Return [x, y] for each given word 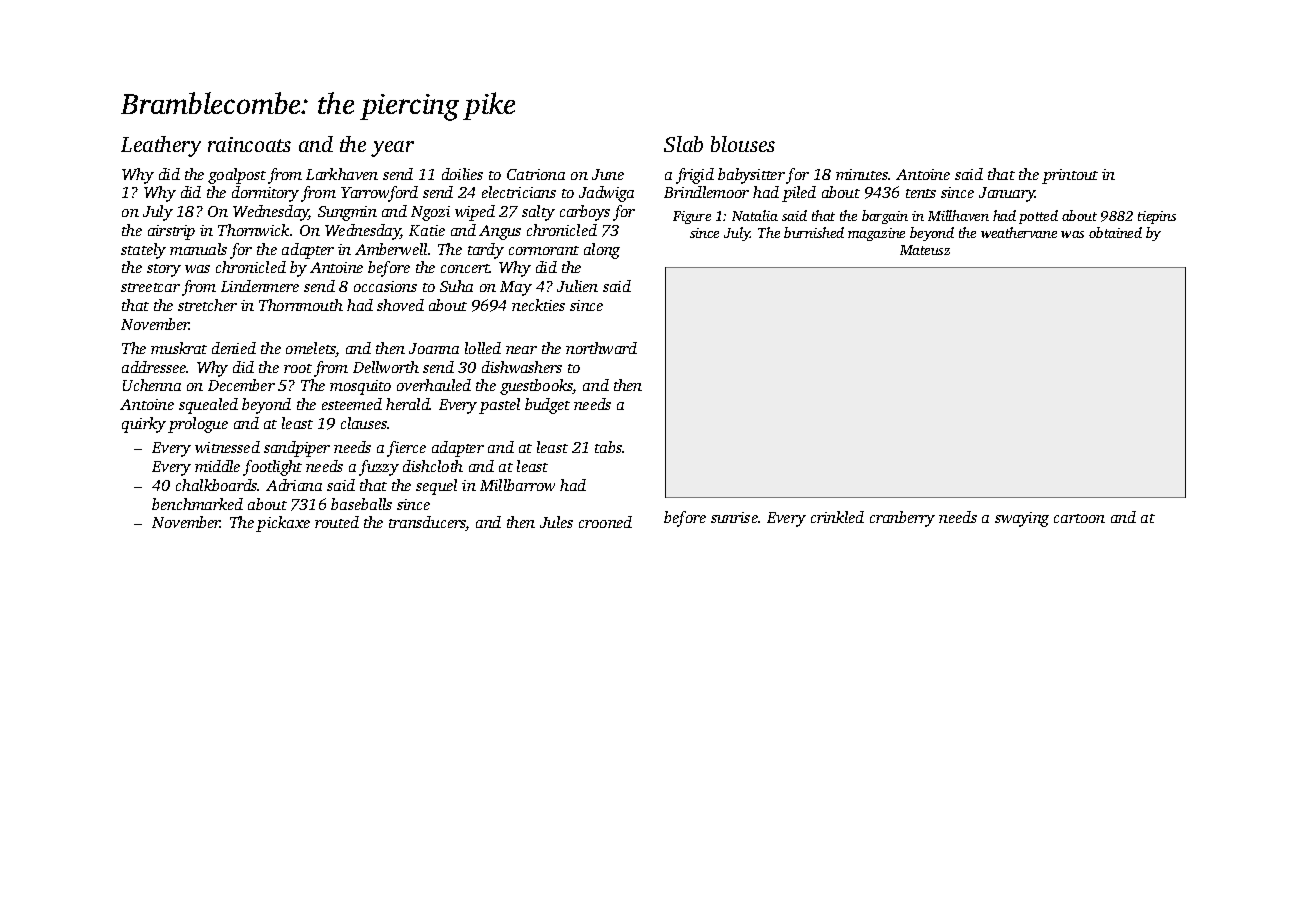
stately [143, 251]
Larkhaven [342, 174]
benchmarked [197, 504]
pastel [499, 406]
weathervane [1019, 232]
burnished [814, 232]
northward [601, 348]
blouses [743, 144]
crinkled [837, 517]
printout [1070, 176]
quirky [144, 425]
